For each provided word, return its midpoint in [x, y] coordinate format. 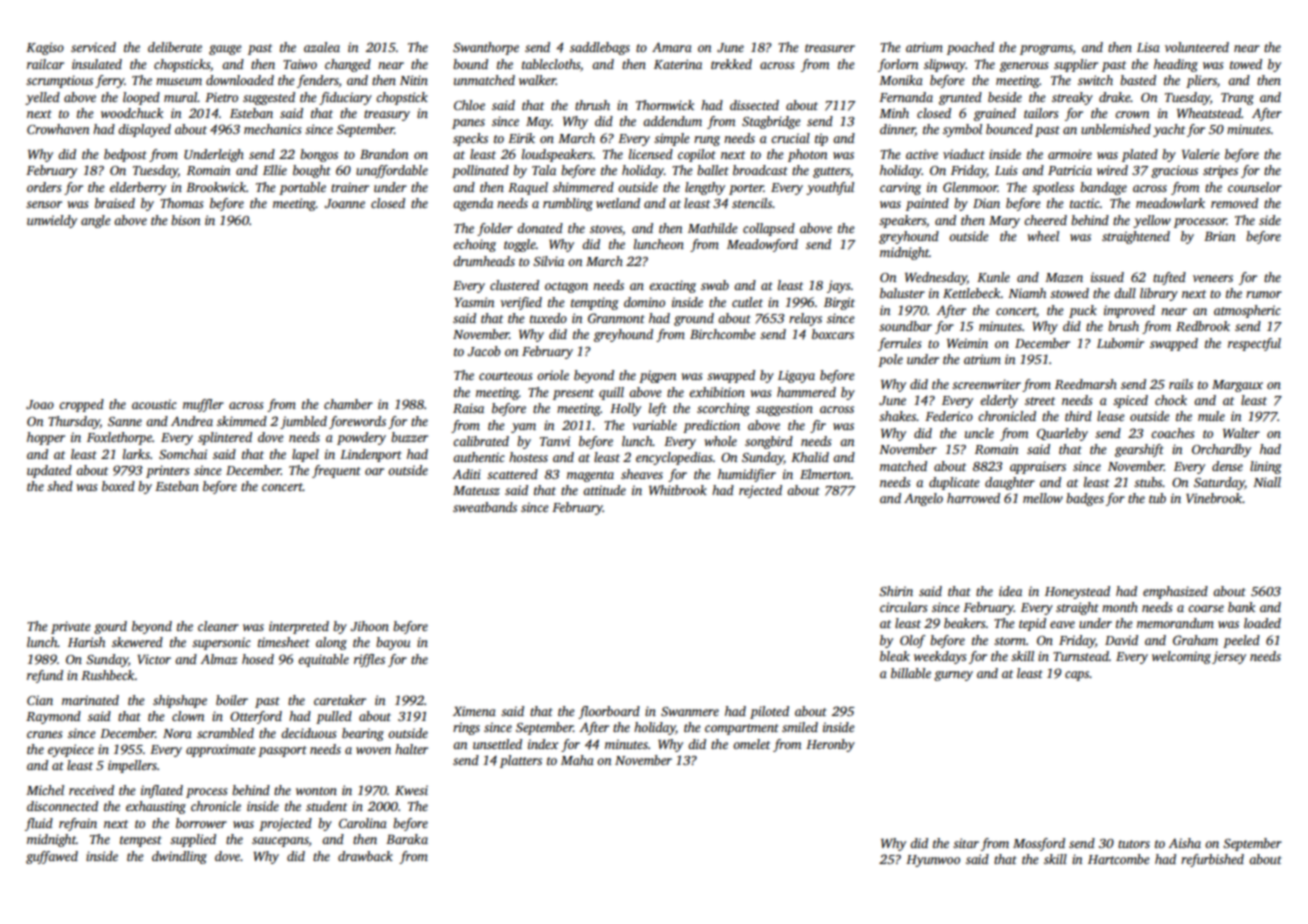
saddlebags [600, 48]
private [71, 627]
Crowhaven [58, 129]
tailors [1041, 113]
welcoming [1181, 657]
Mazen [1064, 277]
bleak [895, 656]
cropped [81, 405]
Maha [577, 760]
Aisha [1184, 843]
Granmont [616, 318]
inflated [162, 791]
